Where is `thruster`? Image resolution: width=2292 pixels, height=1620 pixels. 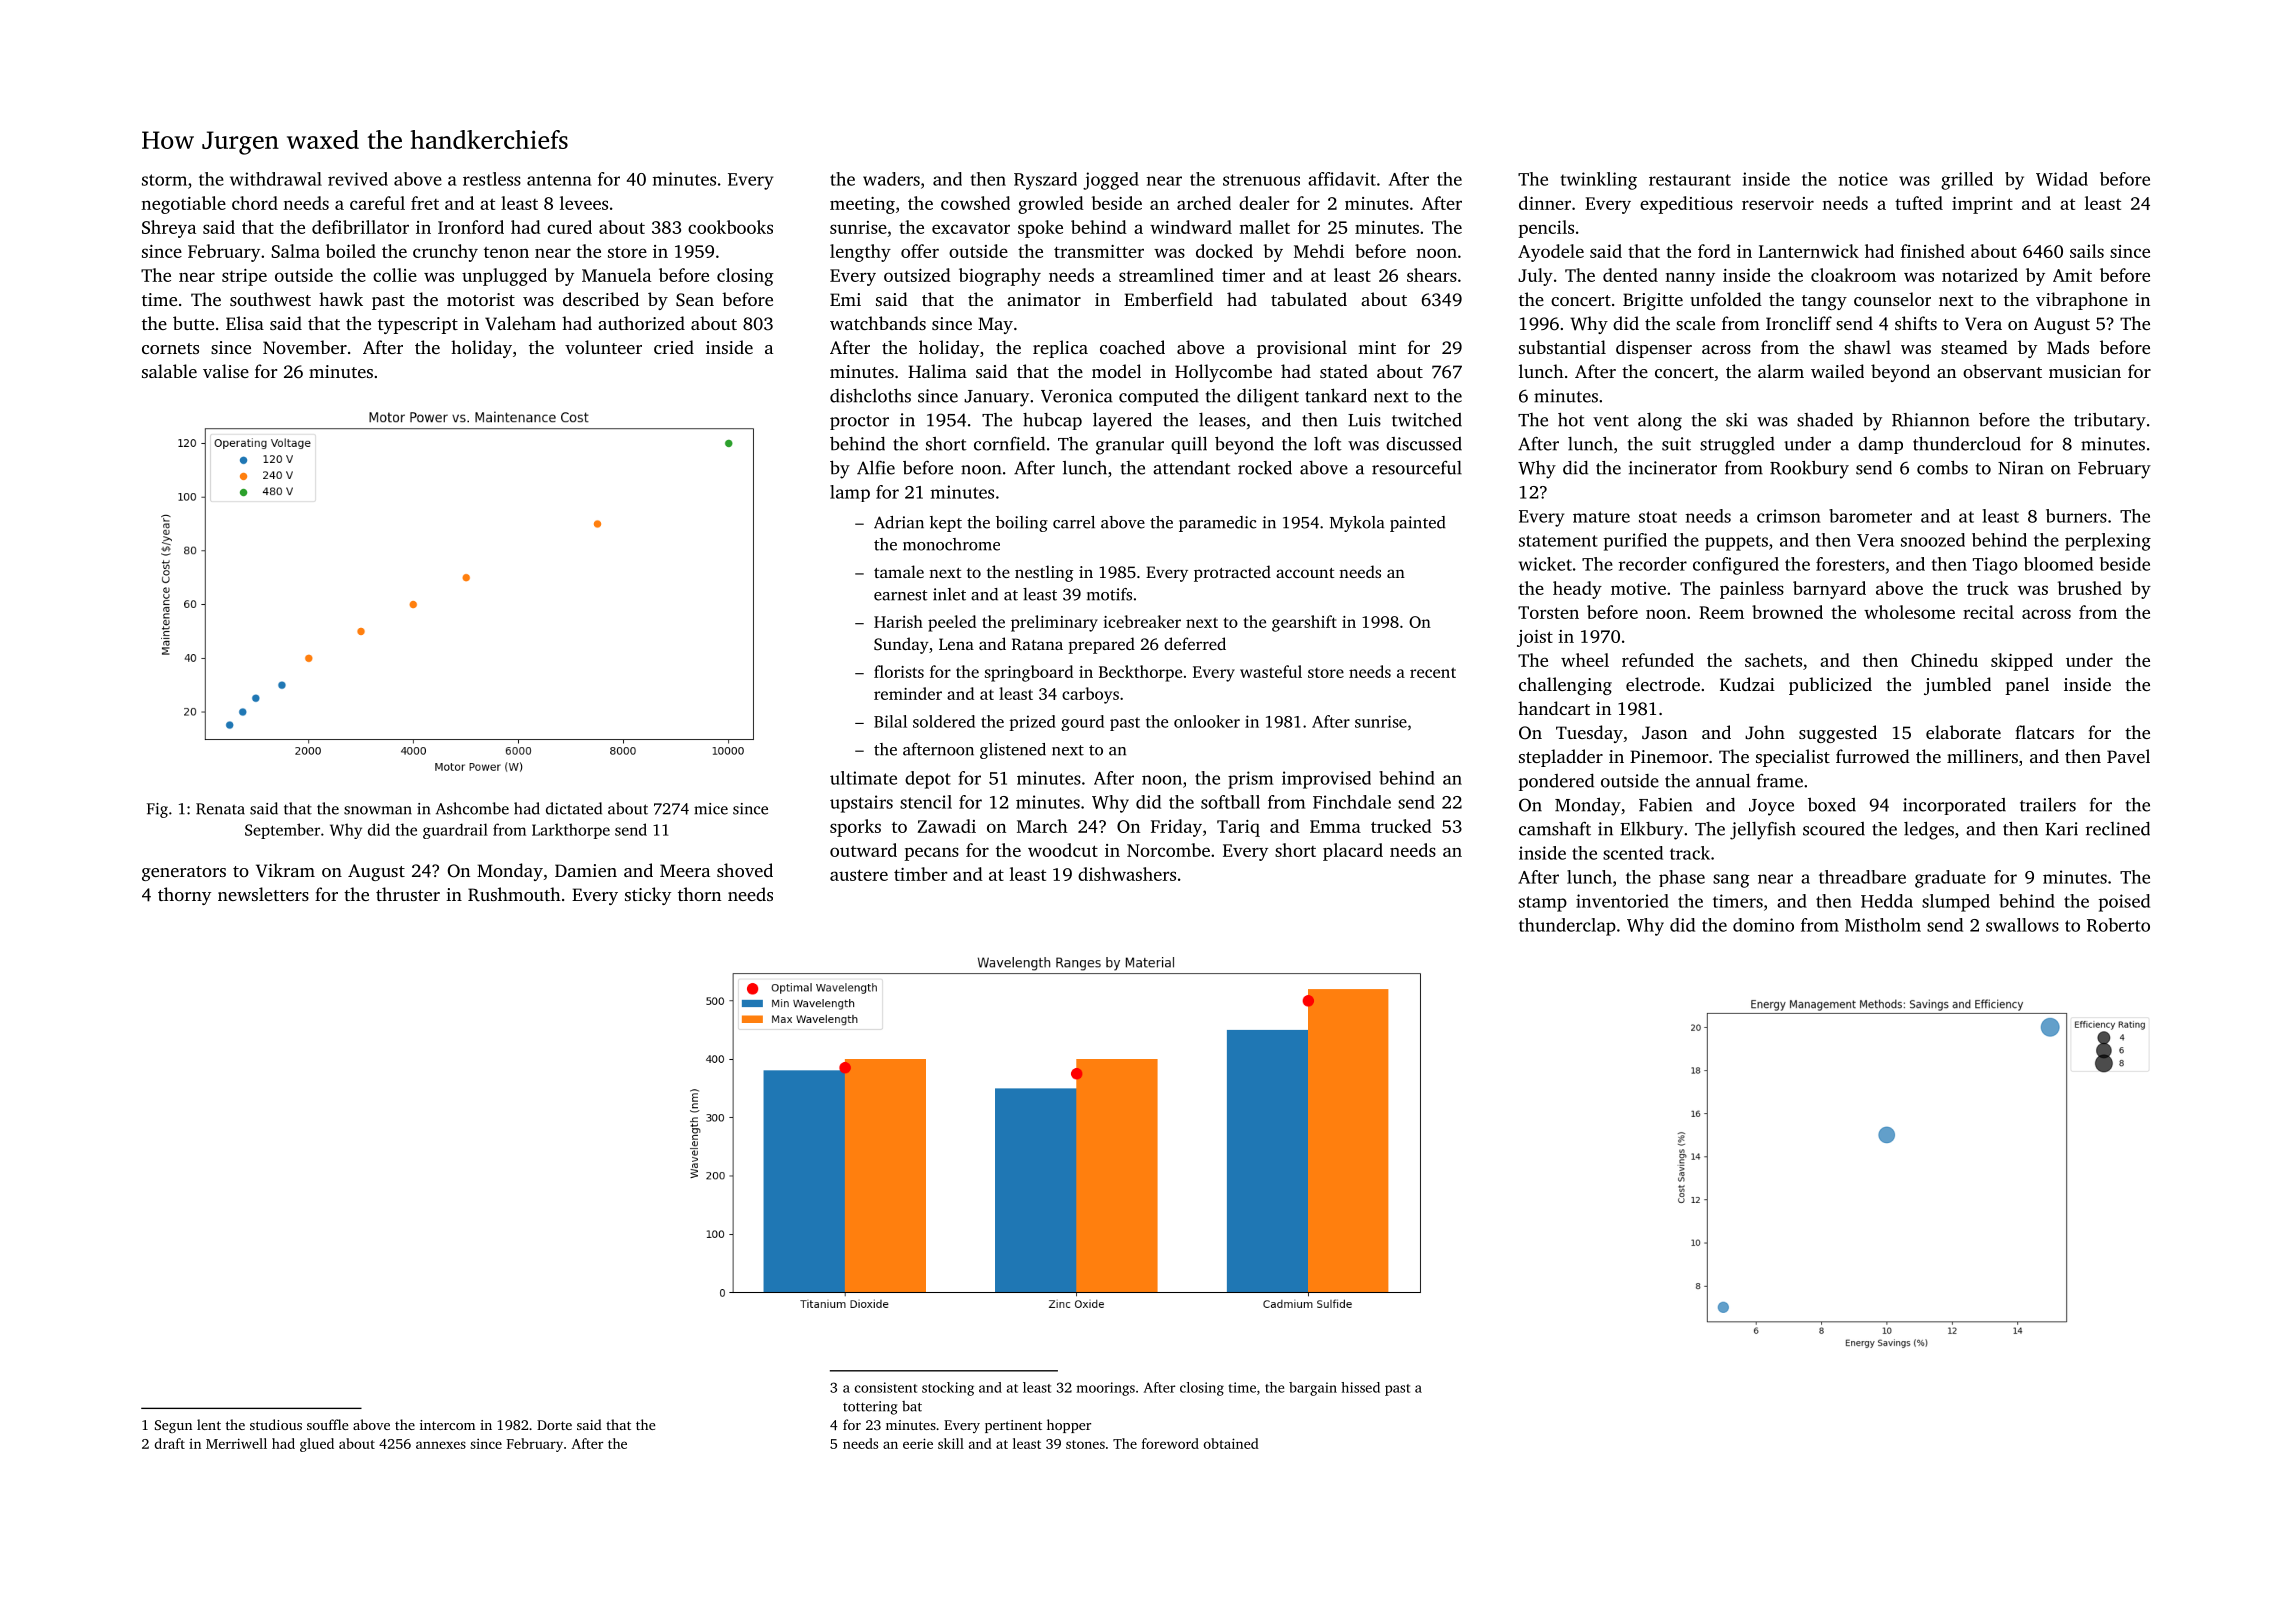 thruster is located at coordinates (408, 894).
